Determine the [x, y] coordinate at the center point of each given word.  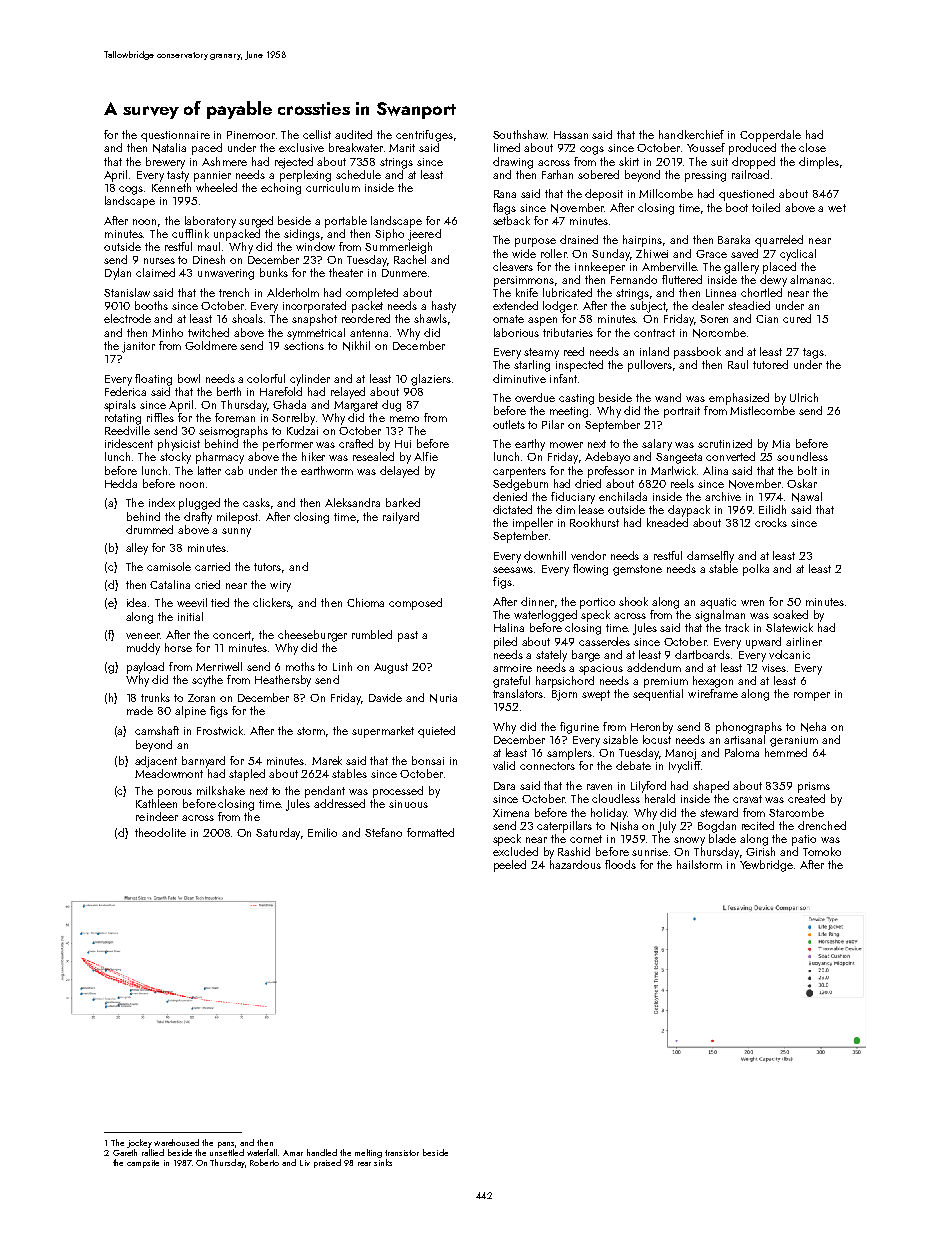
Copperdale [770, 136]
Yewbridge [766, 866]
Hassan [571, 135]
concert [232, 635]
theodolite [160, 832]
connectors [547, 766]
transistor [402, 1153]
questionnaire [175, 136]
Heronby [652, 728]
